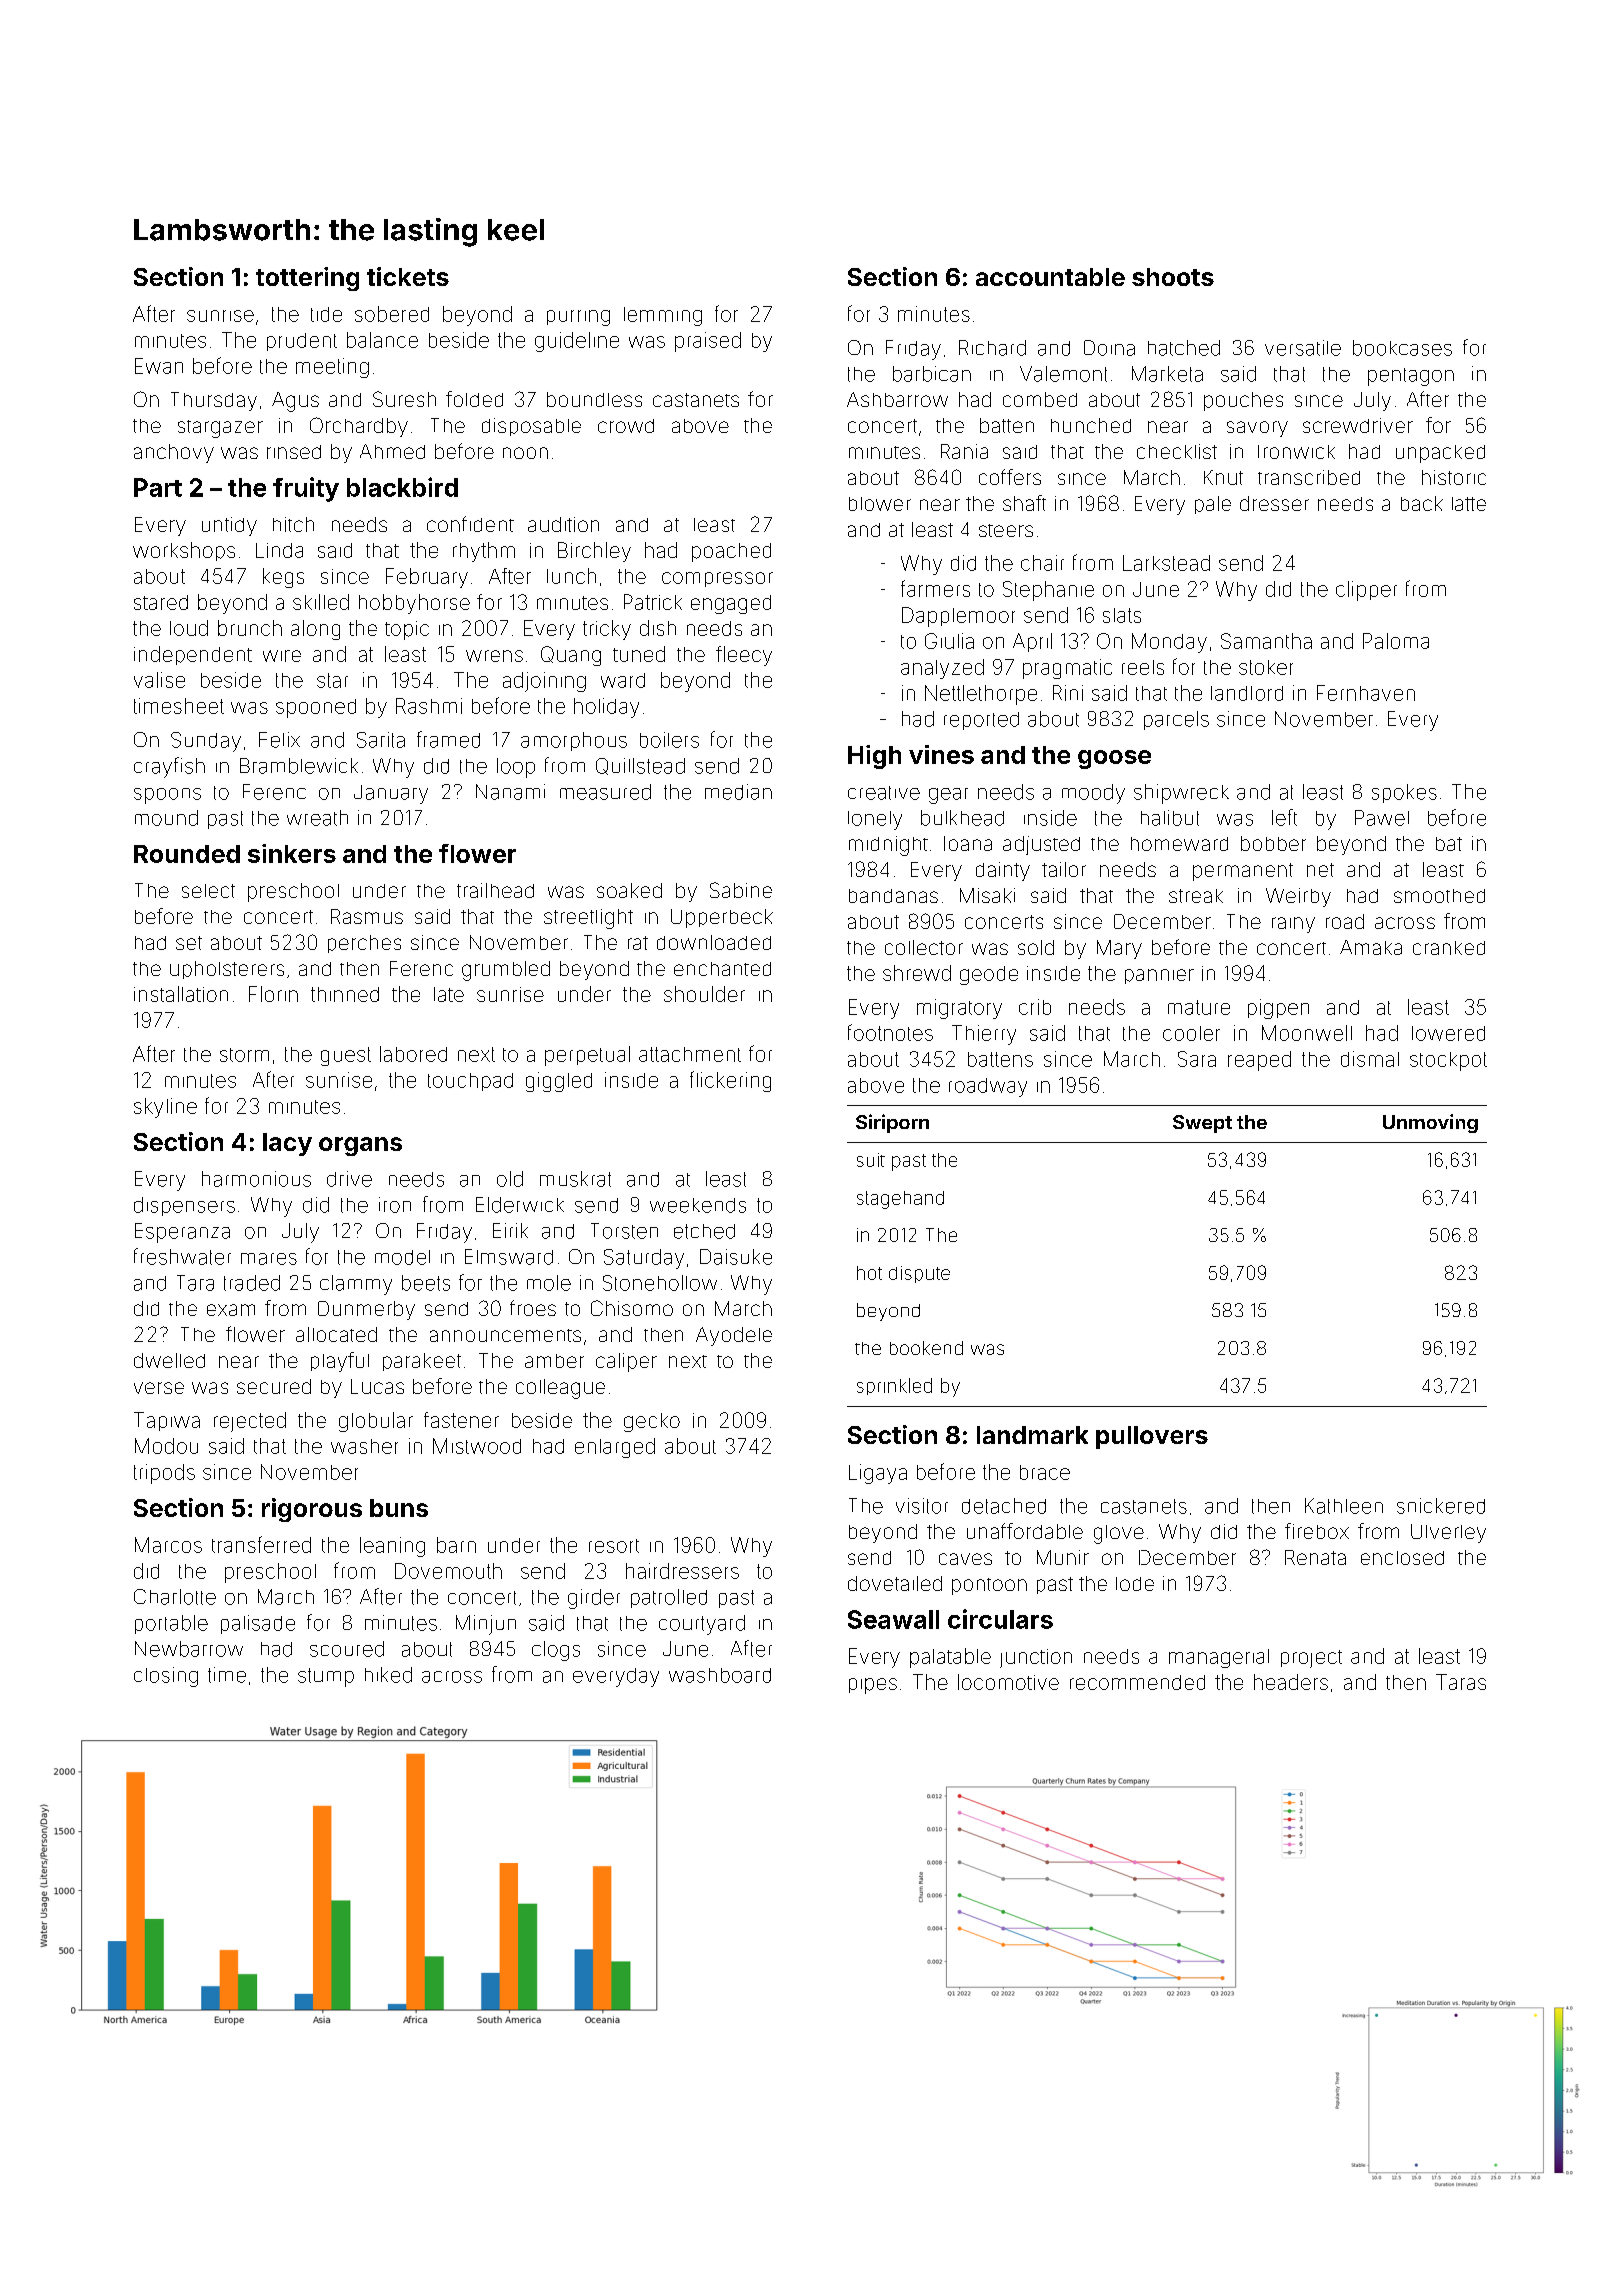 The width and height of the screenshot is (1620, 2292). I want to click on Giulia, so click(949, 641).
